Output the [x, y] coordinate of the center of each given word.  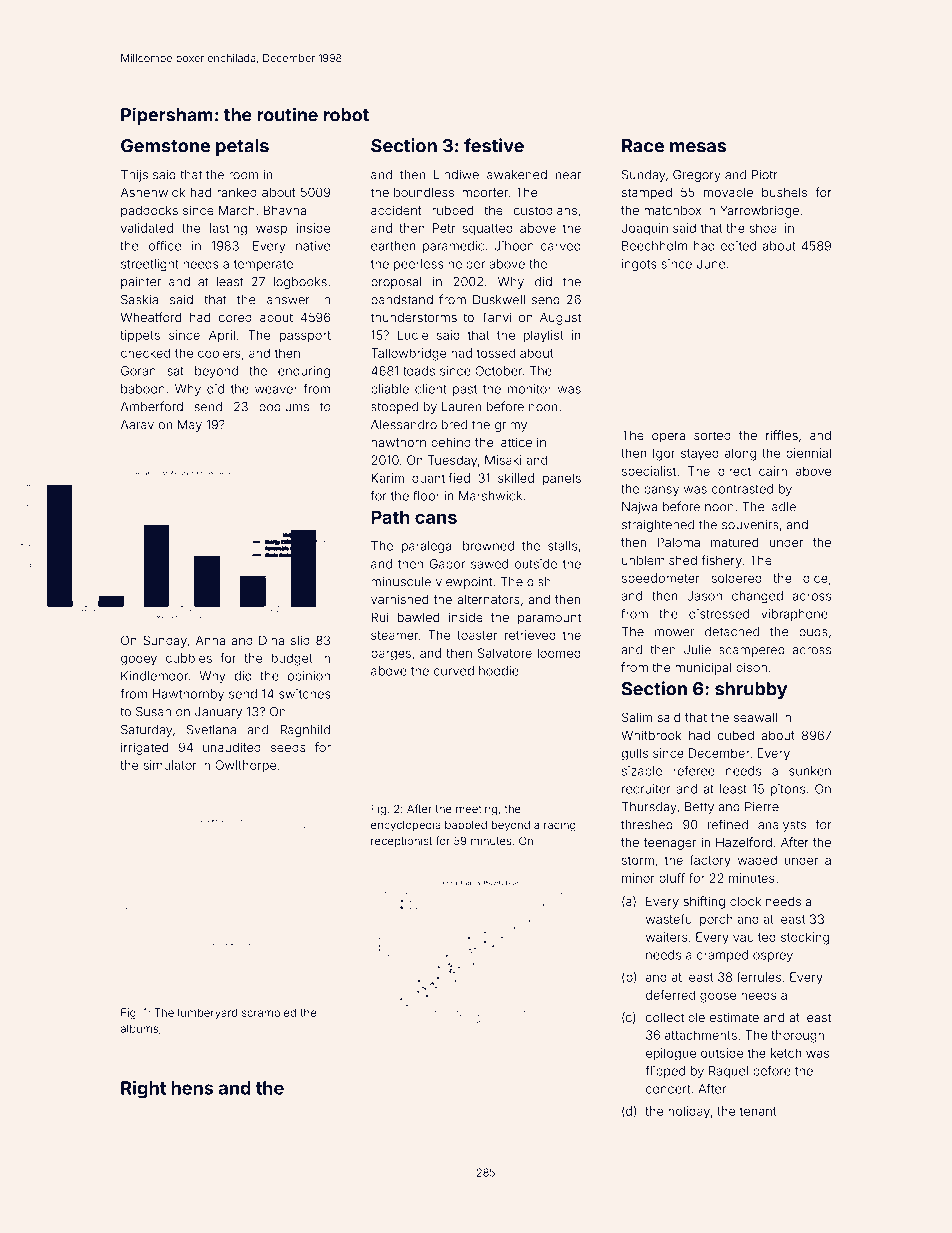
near [568, 176]
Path [390, 517]
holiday [689, 1112]
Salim [637, 717]
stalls [562, 546]
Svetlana [211, 730]
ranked [237, 192]
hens [192, 1088]
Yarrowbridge [759, 211]
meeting [476, 810]
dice [815, 578]
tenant [758, 1111]
